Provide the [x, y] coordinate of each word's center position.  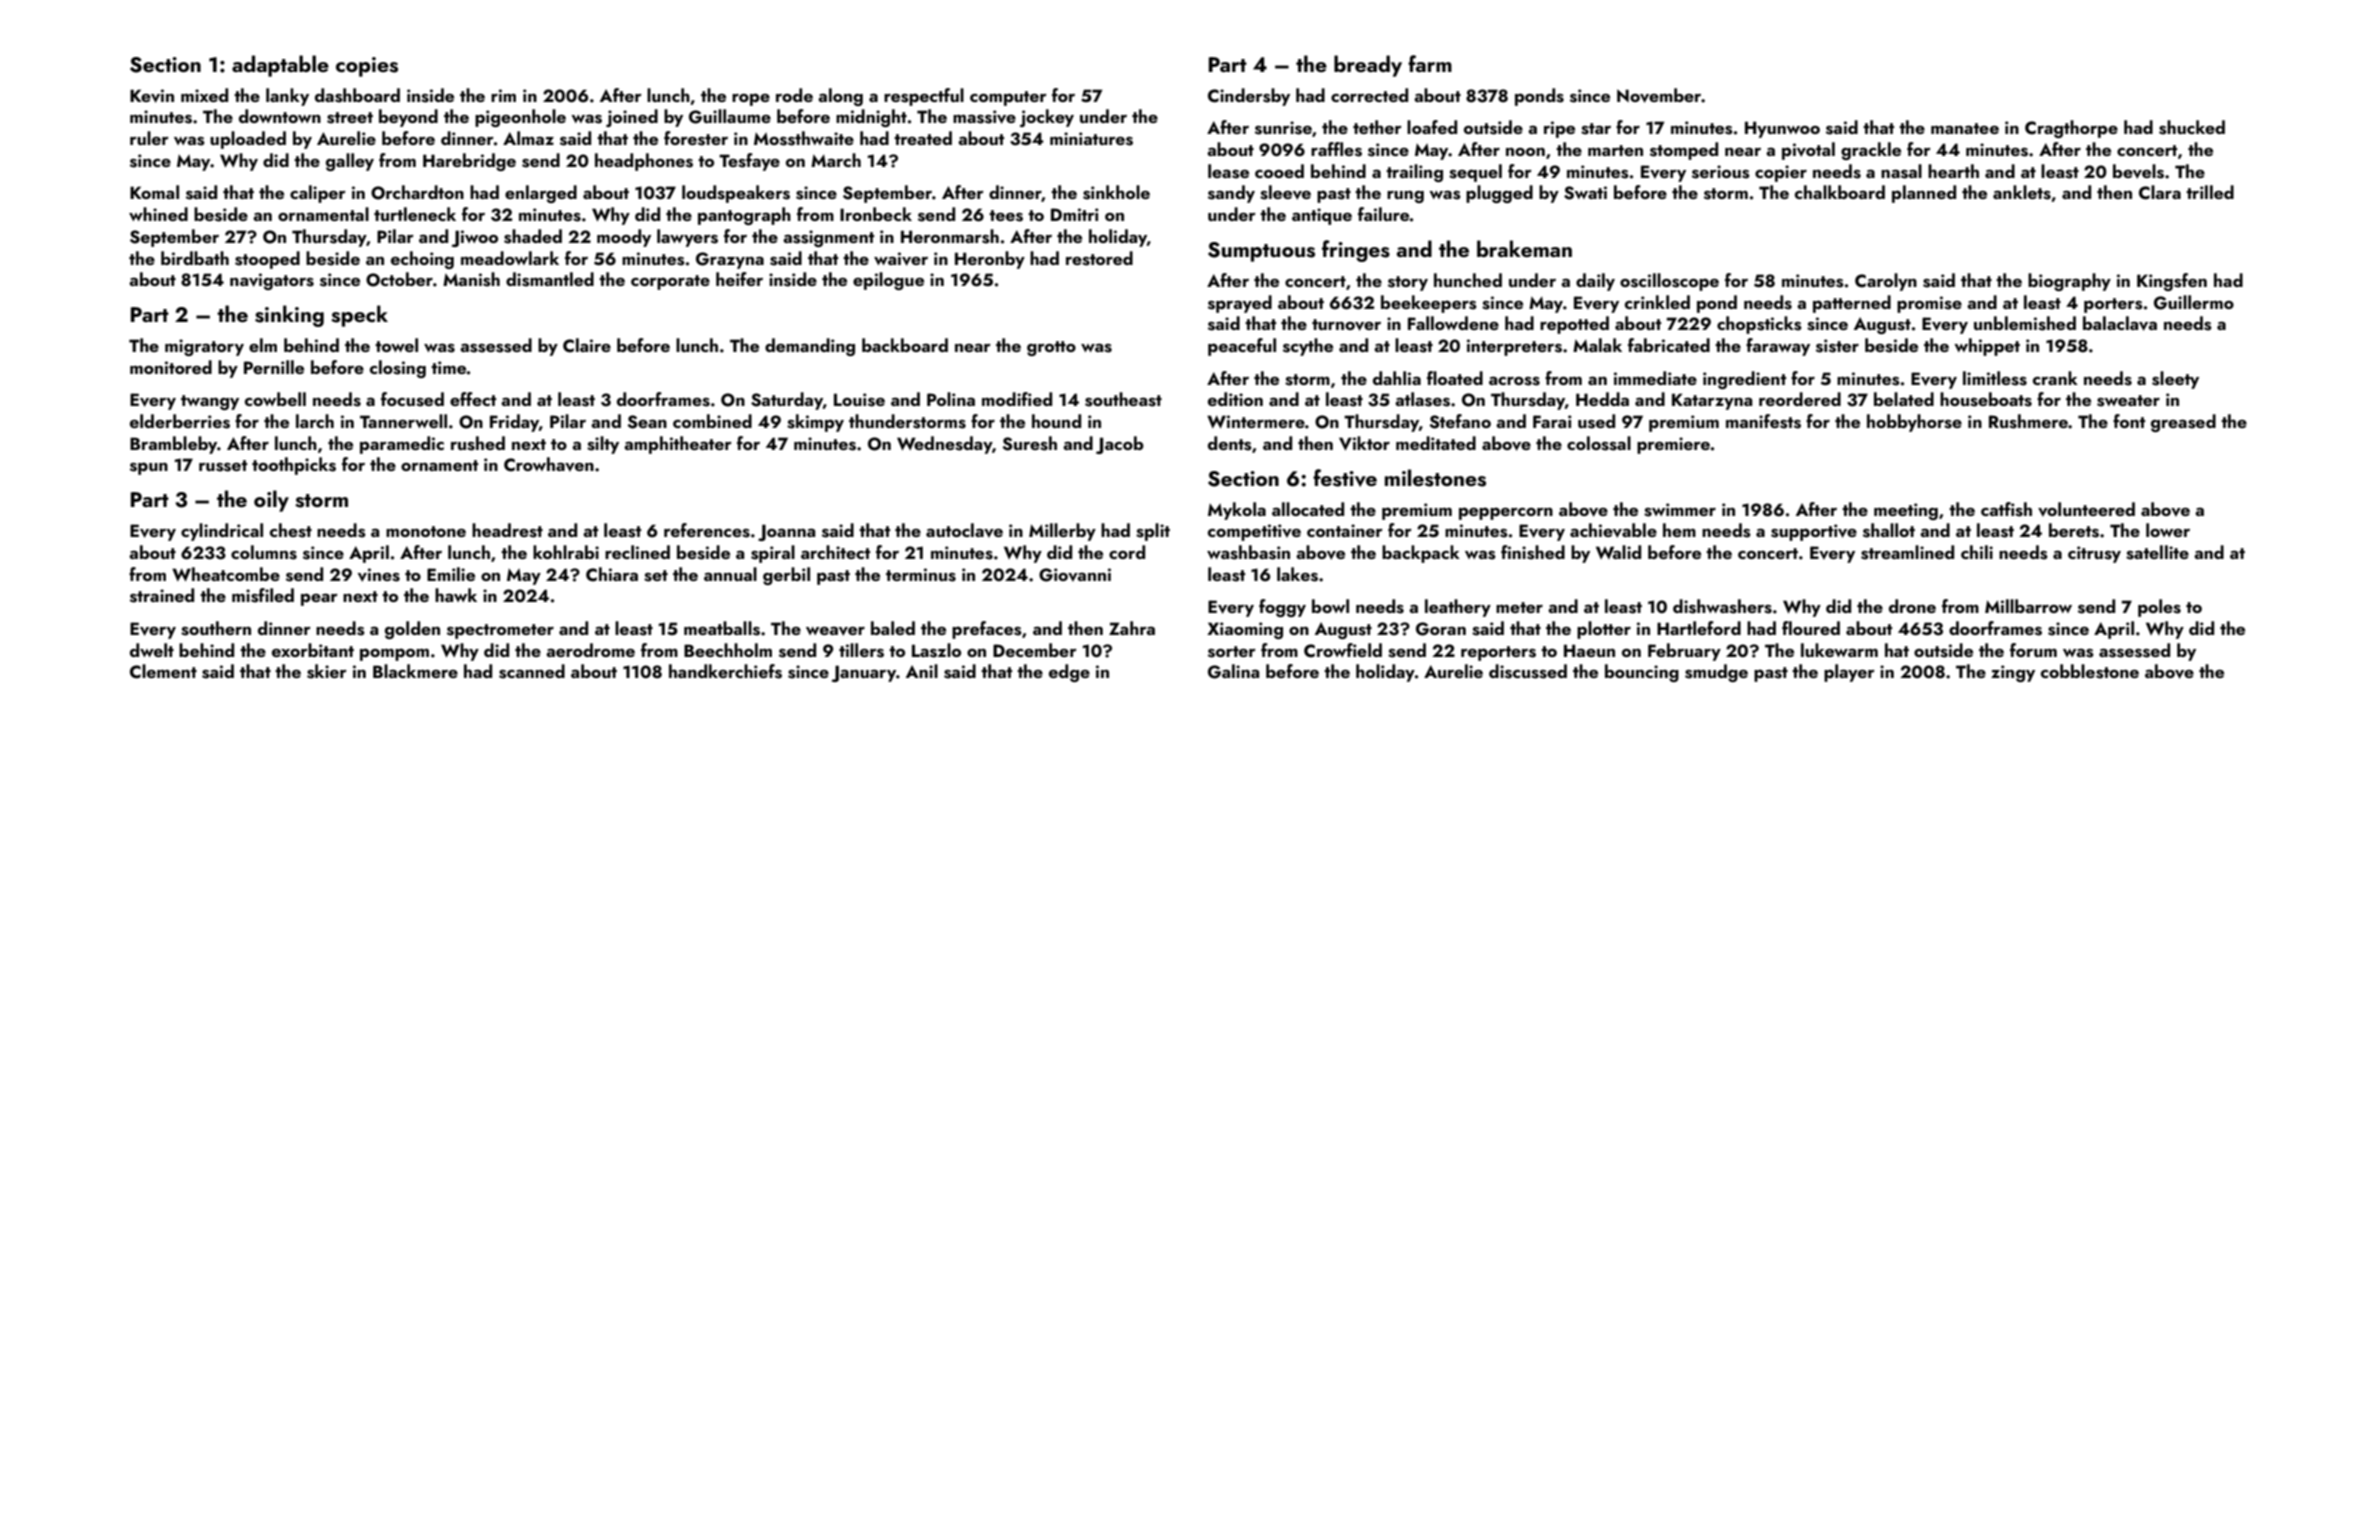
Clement [163, 671]
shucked [2192, 127]
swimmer [1680, 510]
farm [1430, 63]
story [1408, 283]
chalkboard [1840, 192]
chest [291, 530]
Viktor [1364, 443]
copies [367, 67]
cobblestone [2090, 671]
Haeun [1589, 650]
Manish [471, 279]
